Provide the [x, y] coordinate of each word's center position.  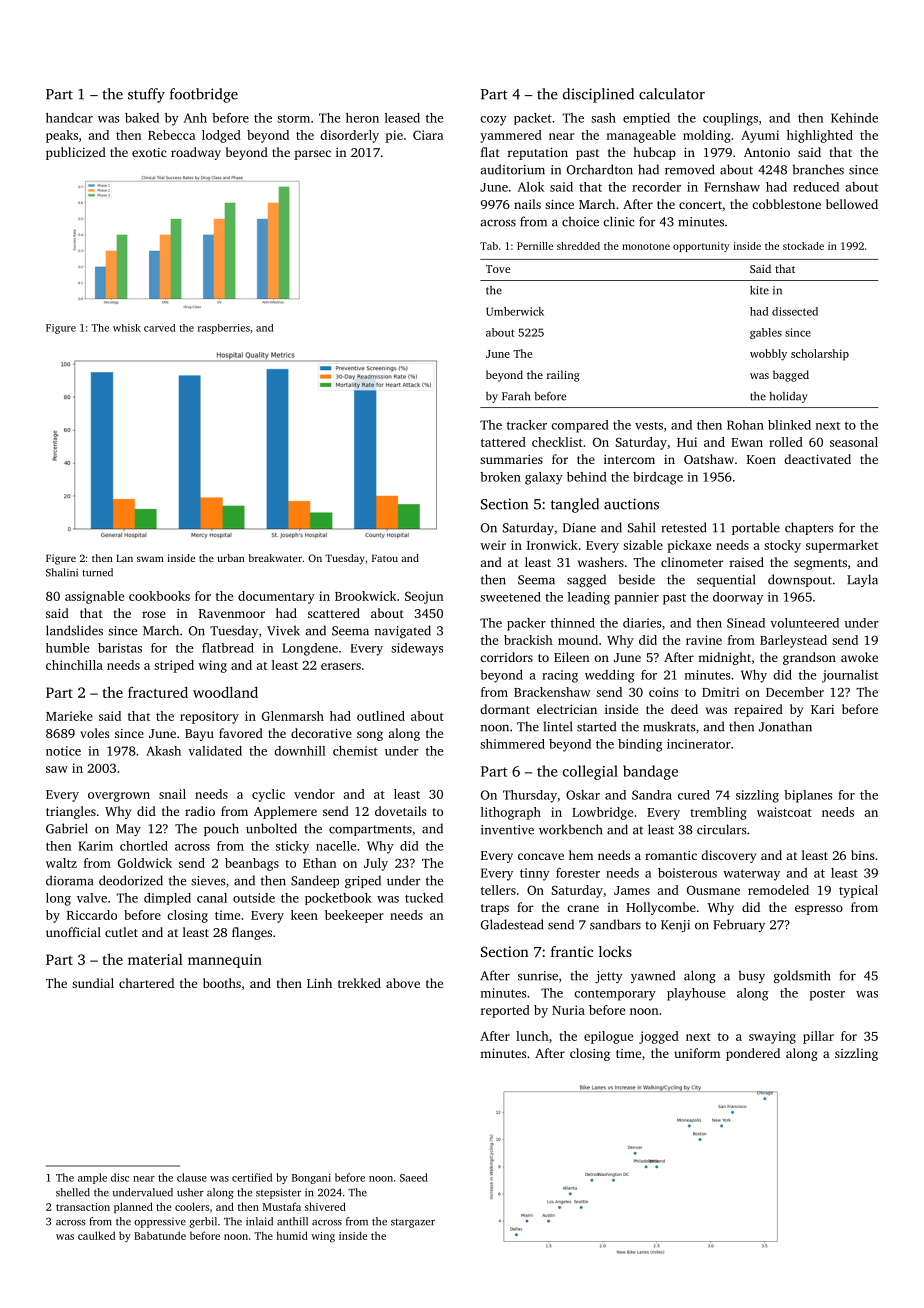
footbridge [204, 95]
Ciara [428, 135]
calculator [672, 94]
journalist [850, 676]
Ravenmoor [232, 613]
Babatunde [160, 1235]
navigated [403, 632]
